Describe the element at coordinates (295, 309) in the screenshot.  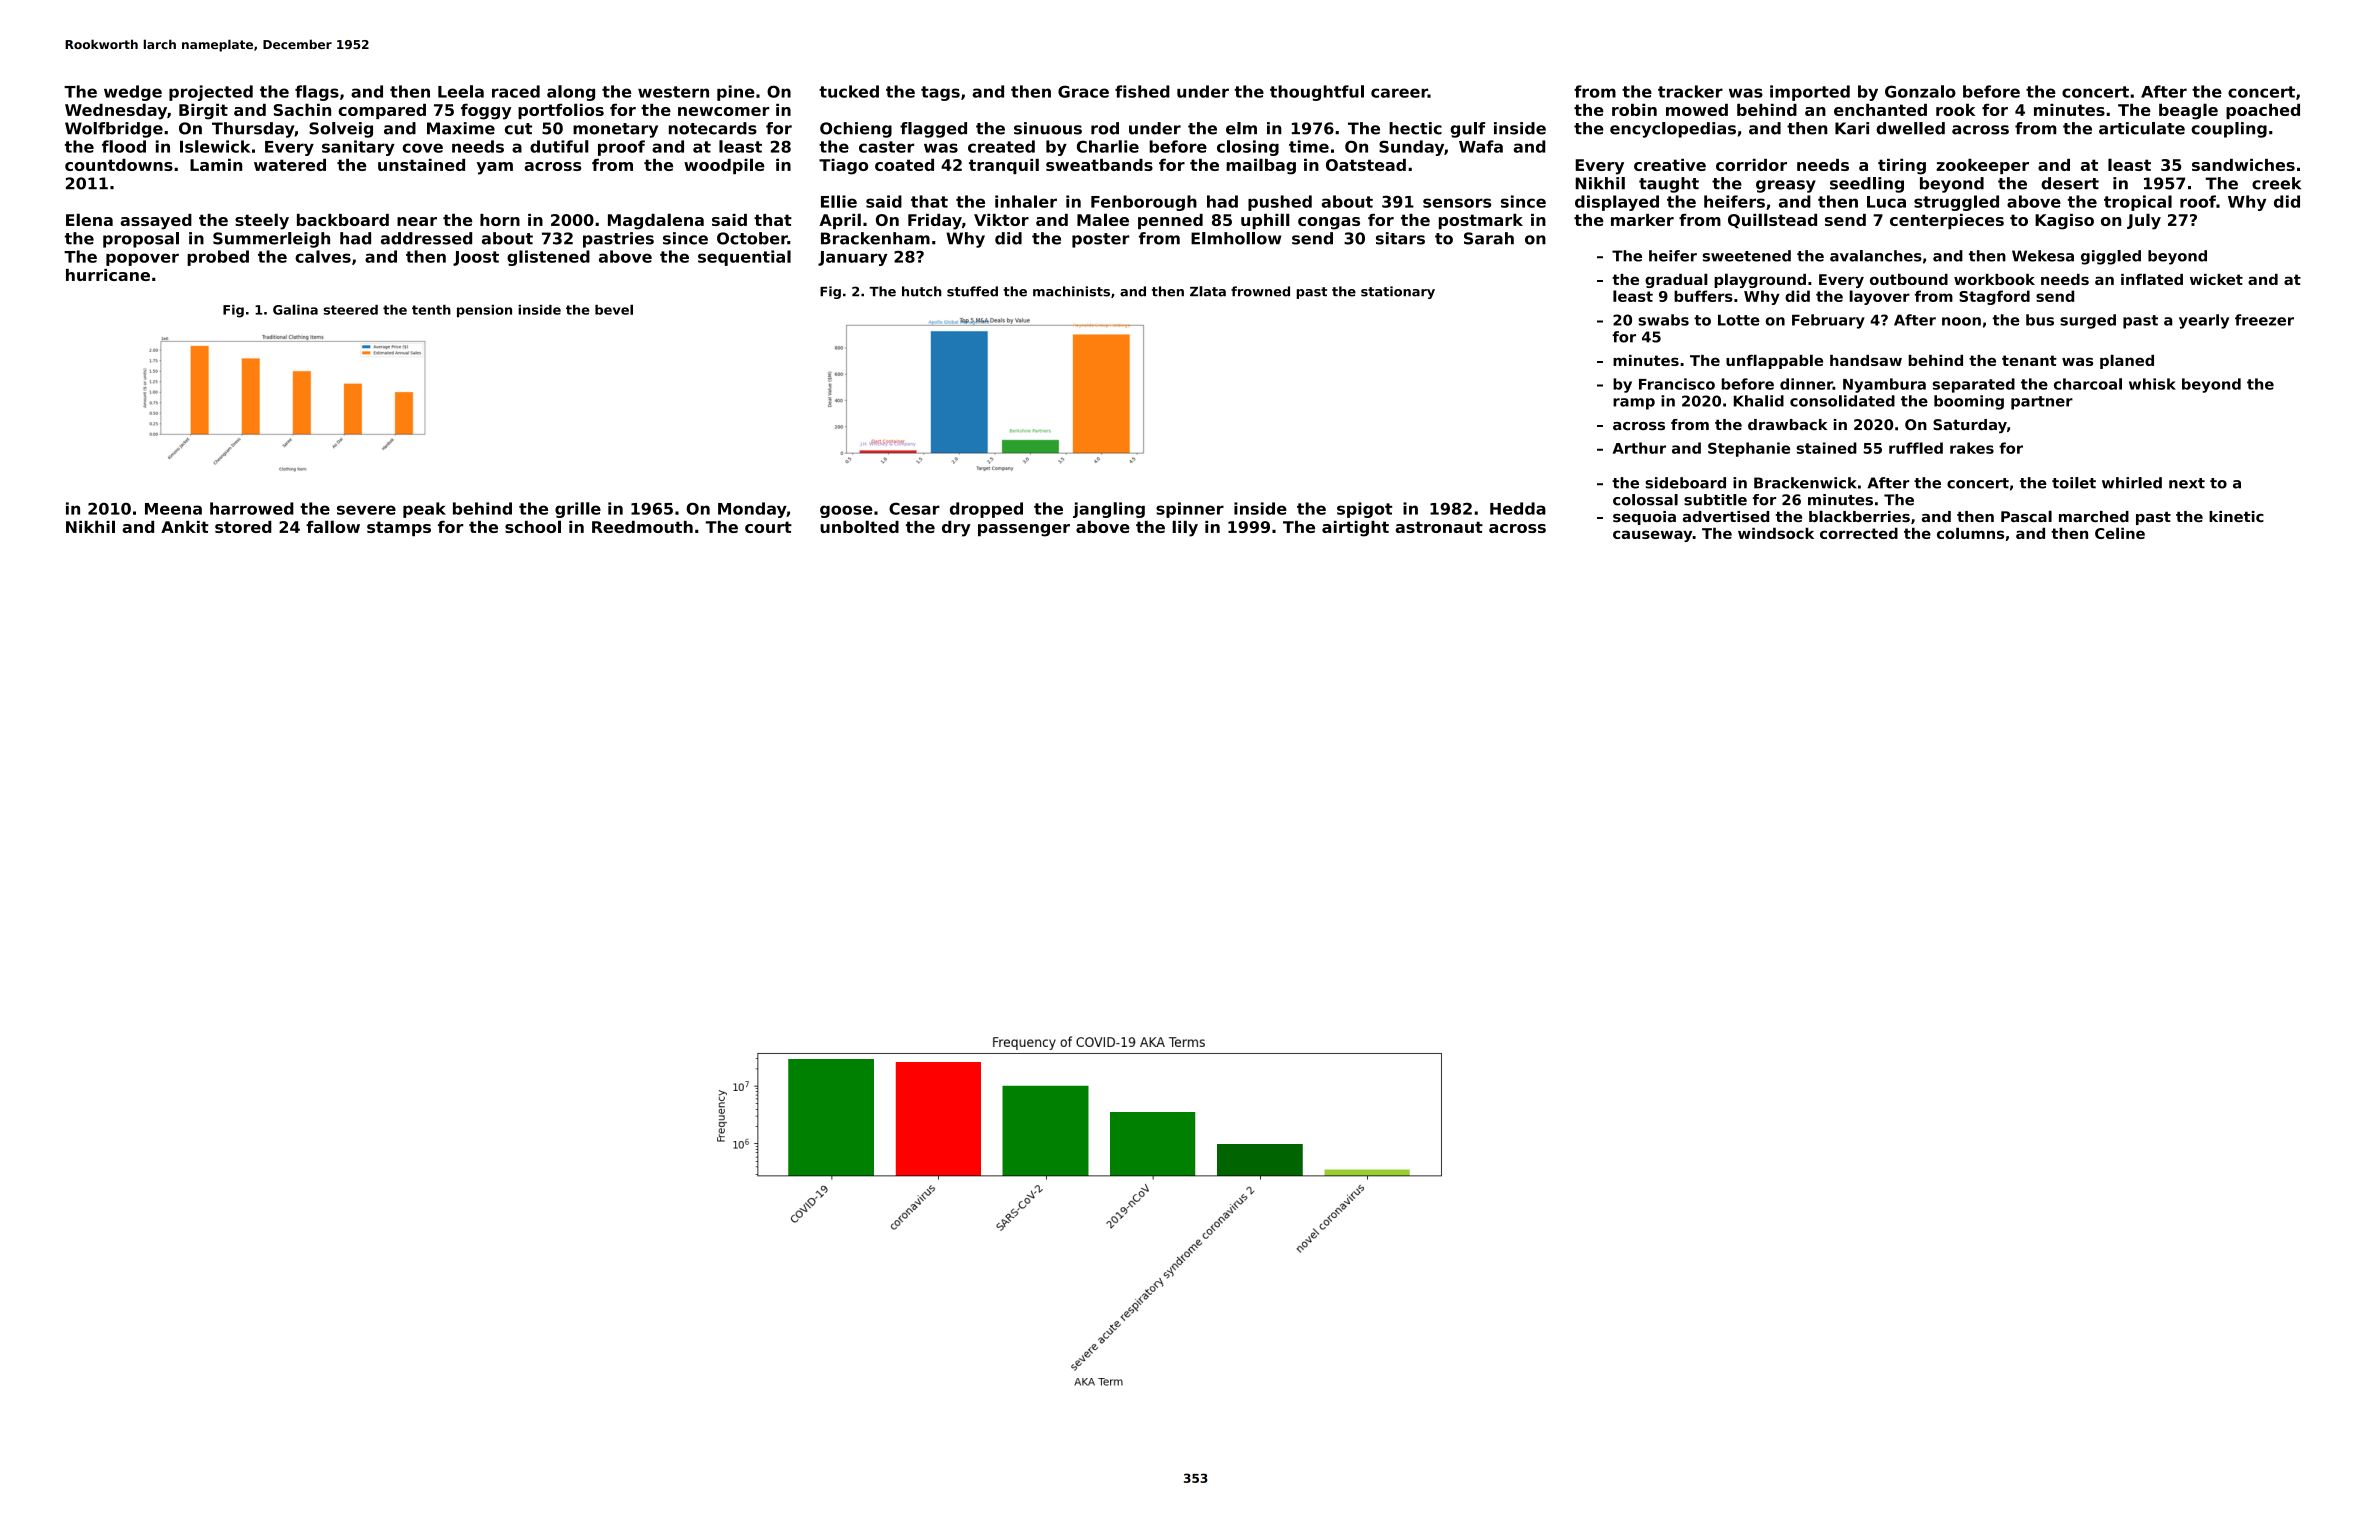
I see `Galina` at that location.
